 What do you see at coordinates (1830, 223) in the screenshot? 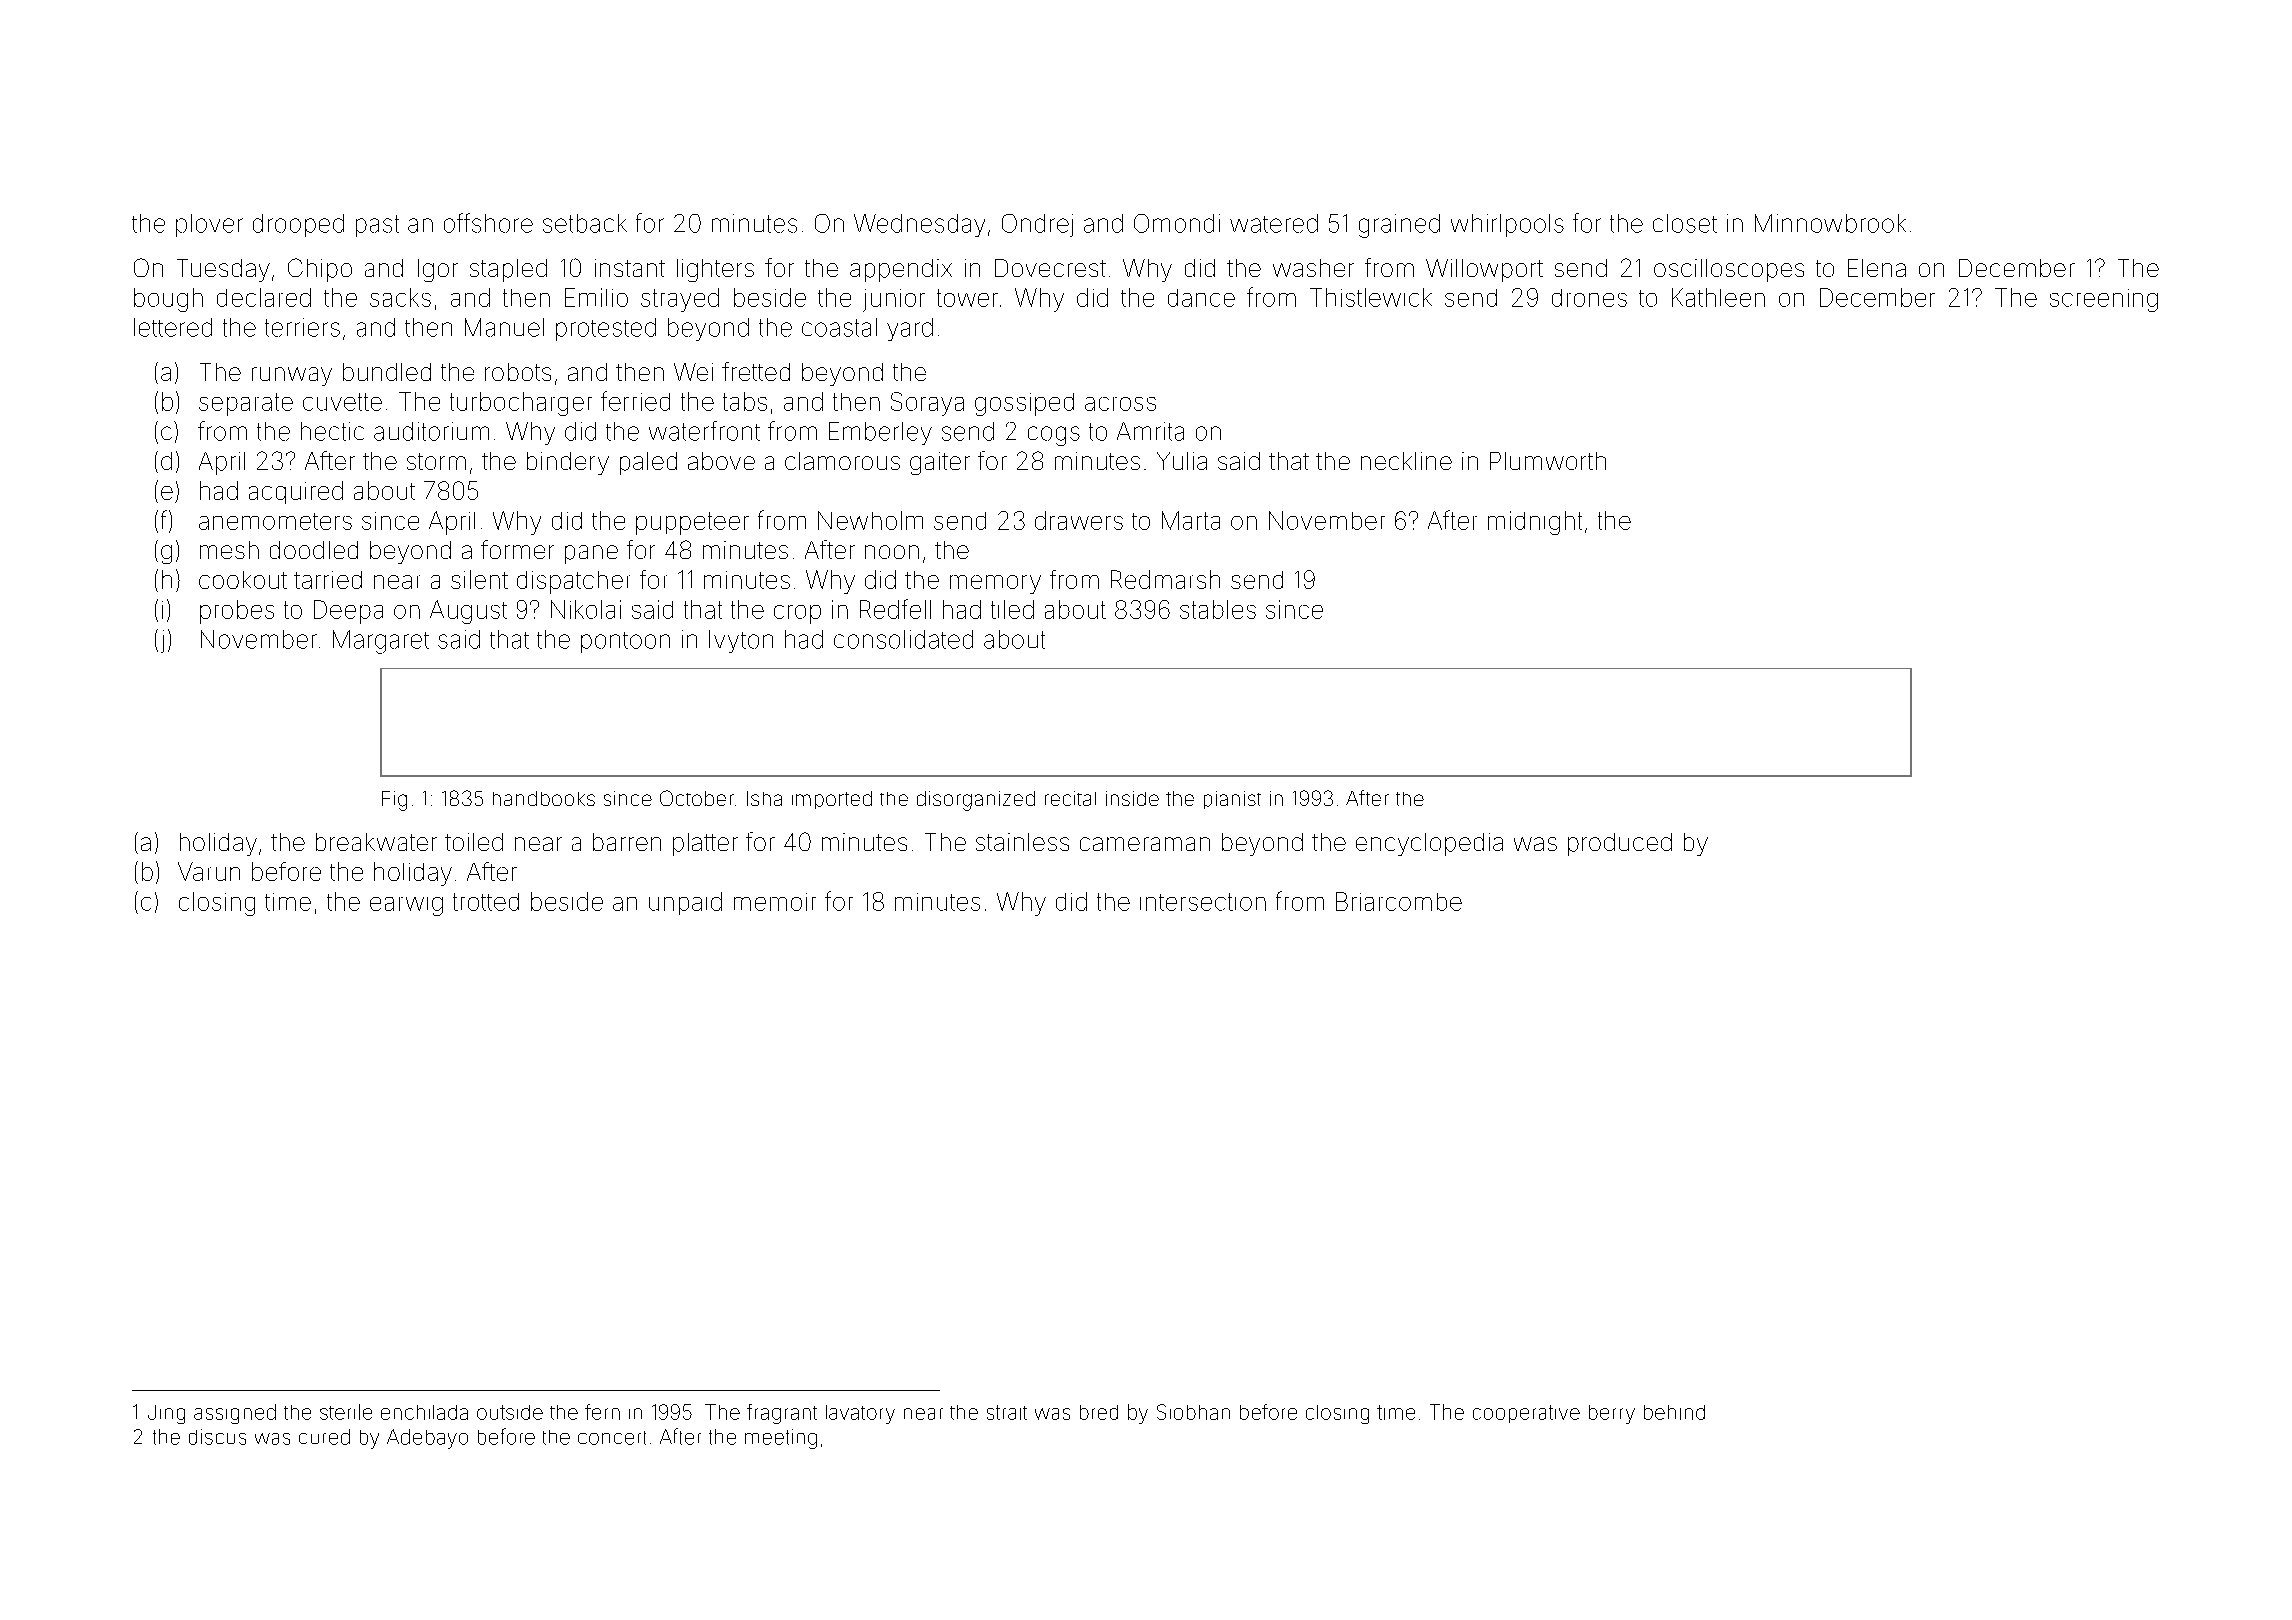
I see `Minnowbrook` at bounding box center [1830, 223].
